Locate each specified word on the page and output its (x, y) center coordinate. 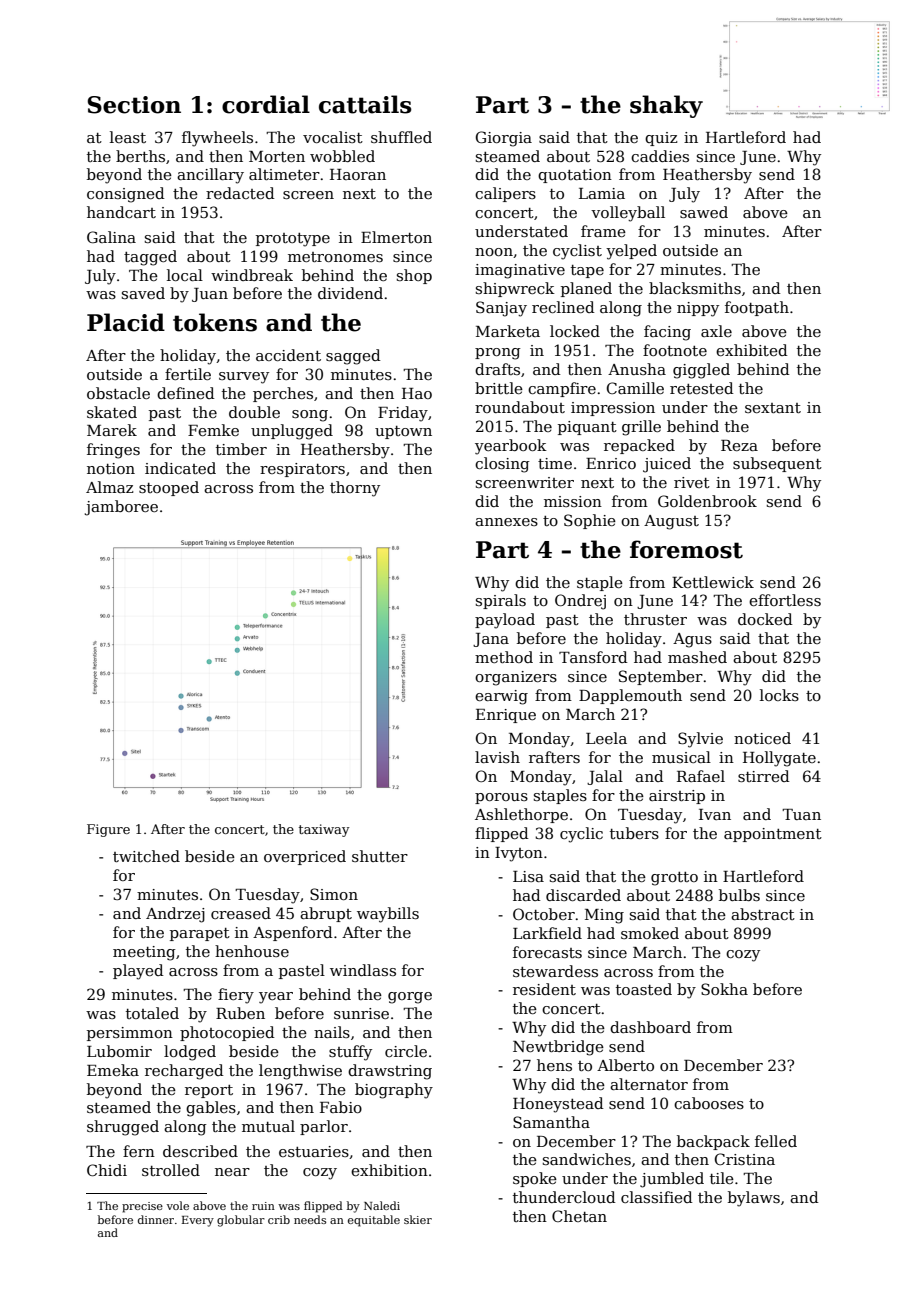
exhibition (389, 1170)
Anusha (637, 369)
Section (134, 105)
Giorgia (504, 139)
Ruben (240, 1013)
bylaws (754, 1199)
